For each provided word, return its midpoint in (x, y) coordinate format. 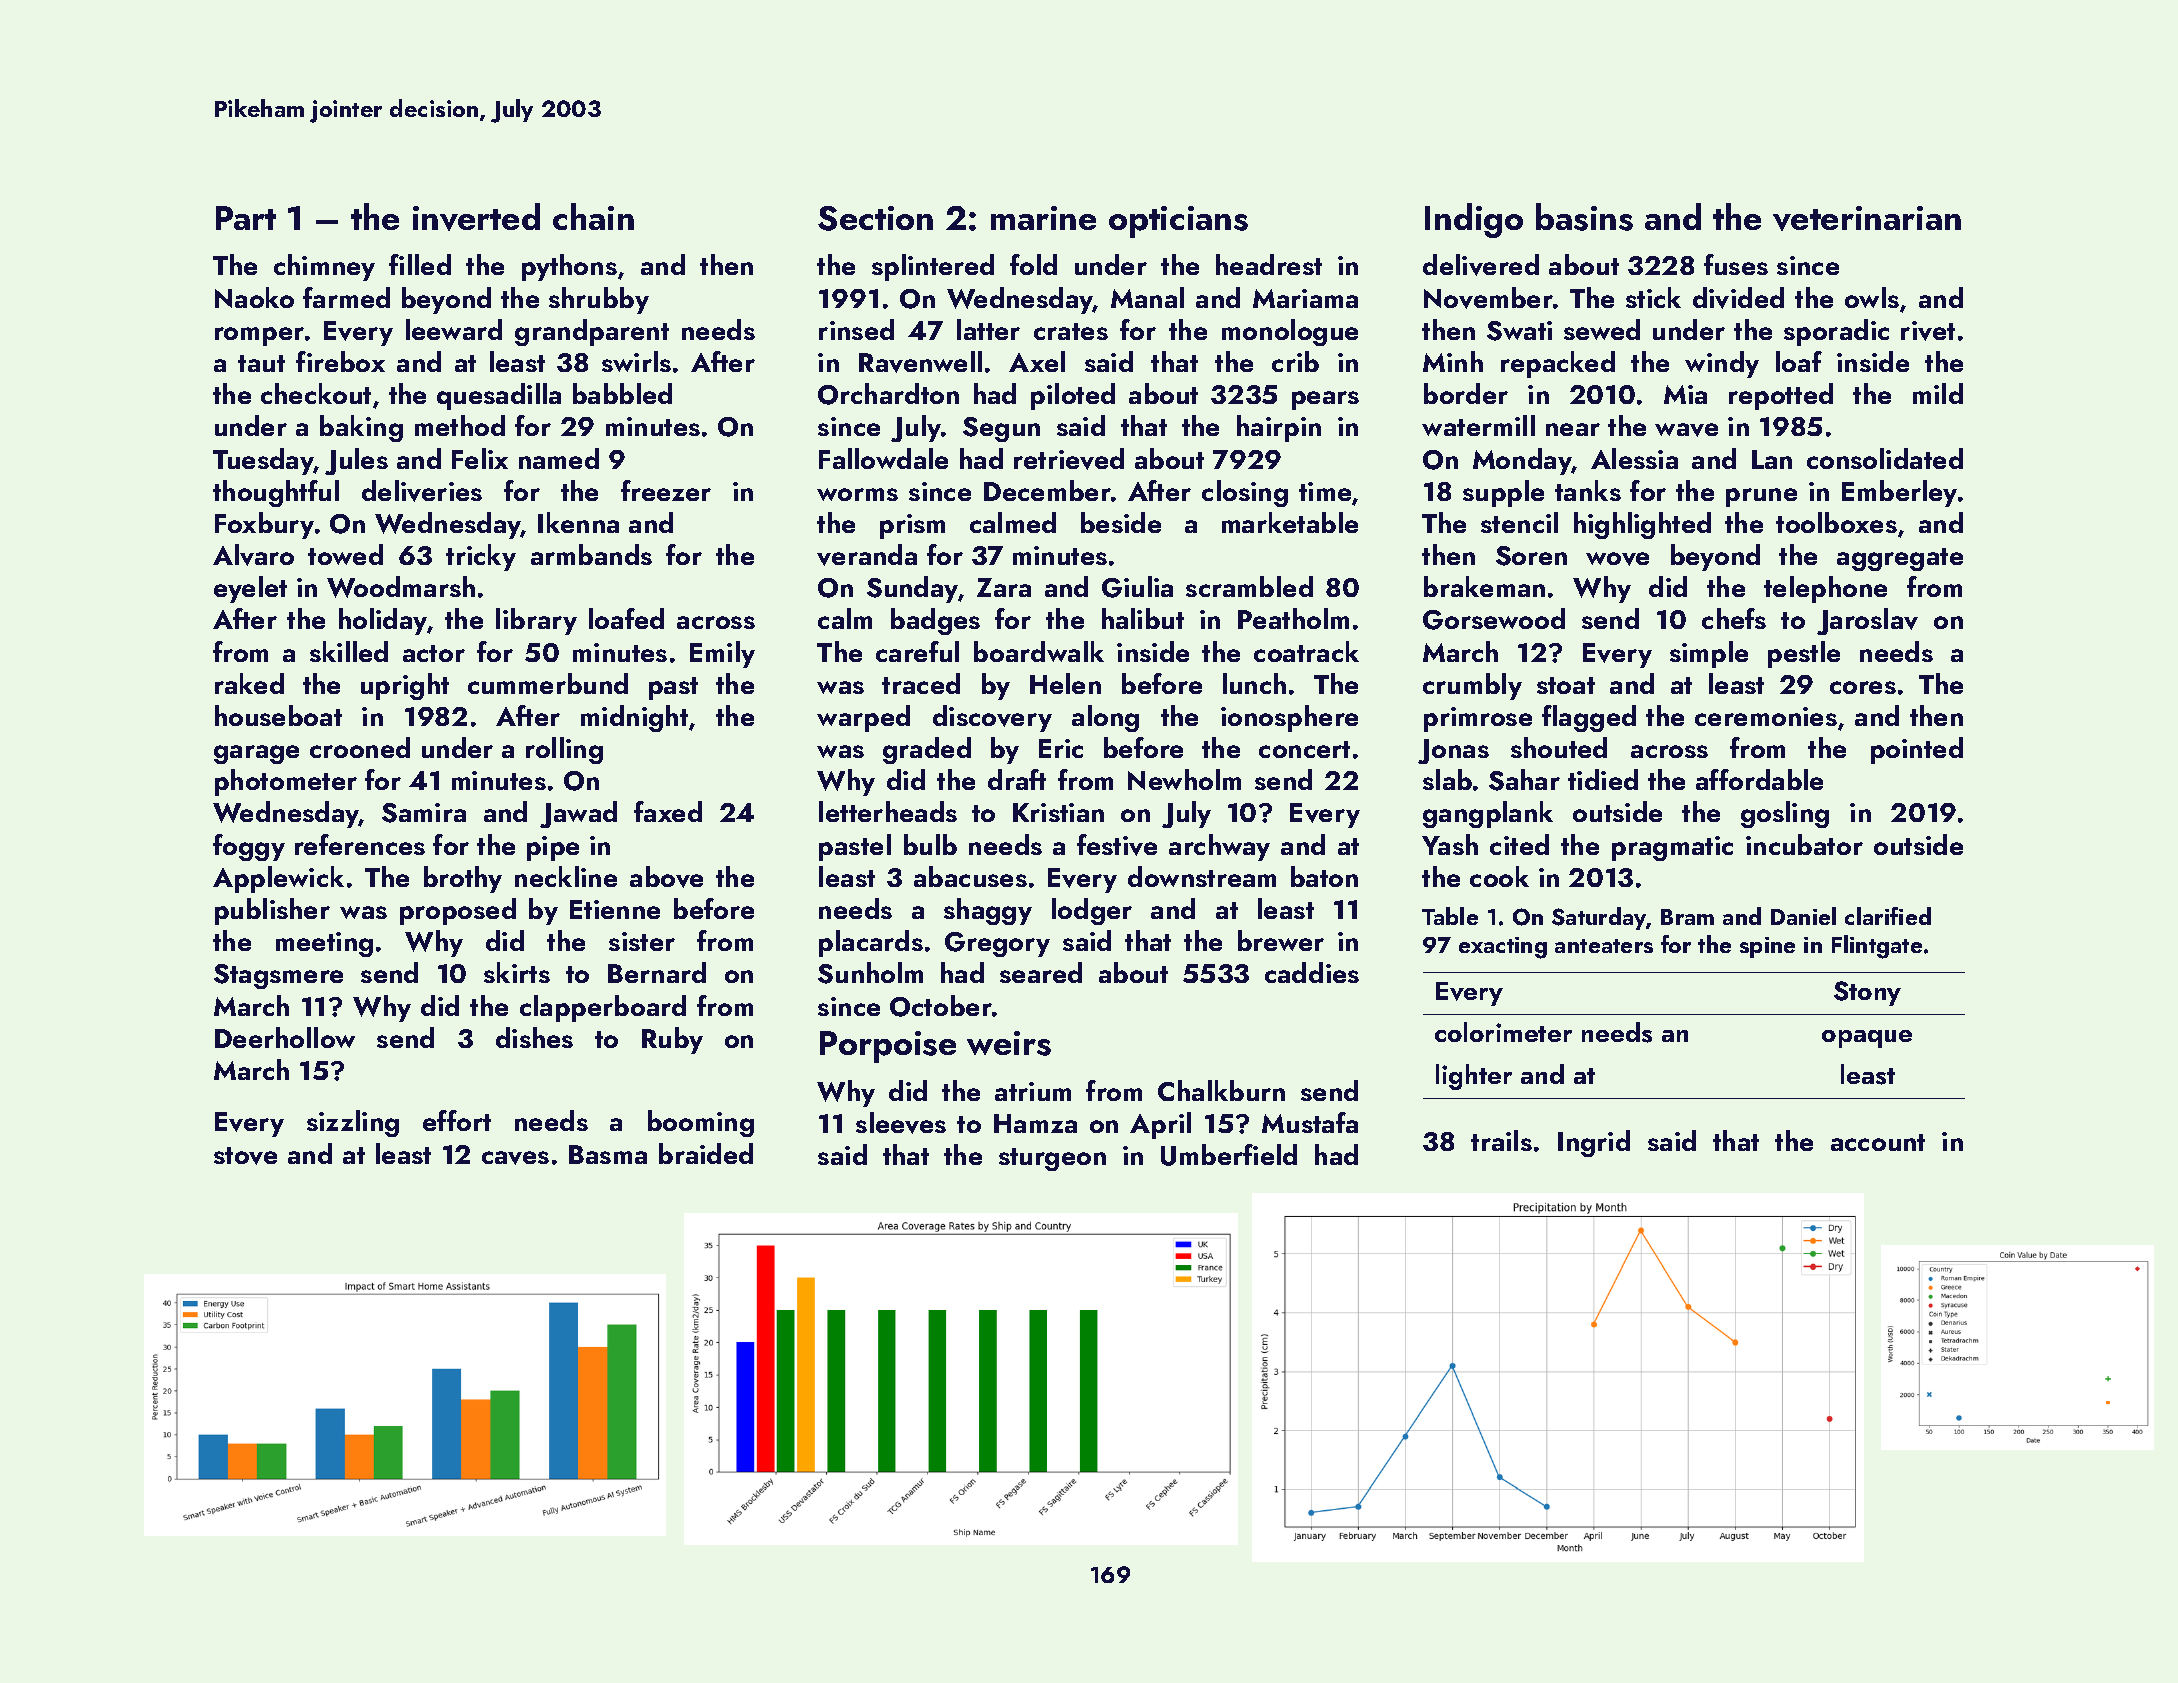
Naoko (254, 297)
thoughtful (276, 493)
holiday (383, 621)
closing (1245, 493)
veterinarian (1867, 218)
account (1878, 1142)
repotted (1781, 396)
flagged (1589, 718)
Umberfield (1229, 1155)
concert (1304, 749)
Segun (1001, 429)
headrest (1269, 264)
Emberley (1899, 493)
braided (706, 1153)
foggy (249, 847)
